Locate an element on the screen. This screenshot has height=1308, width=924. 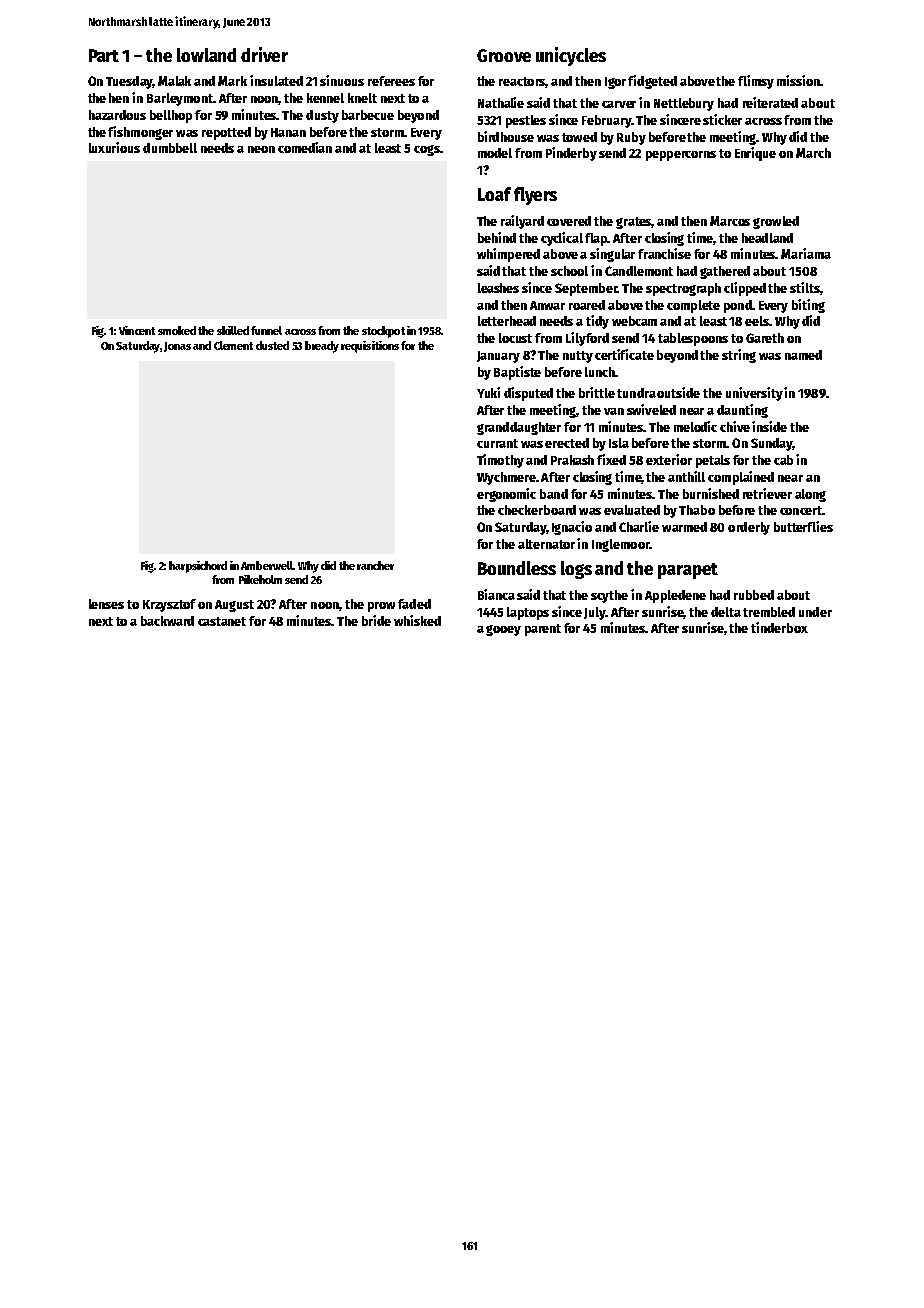
stockpot is located at coordinates (383, 332).
